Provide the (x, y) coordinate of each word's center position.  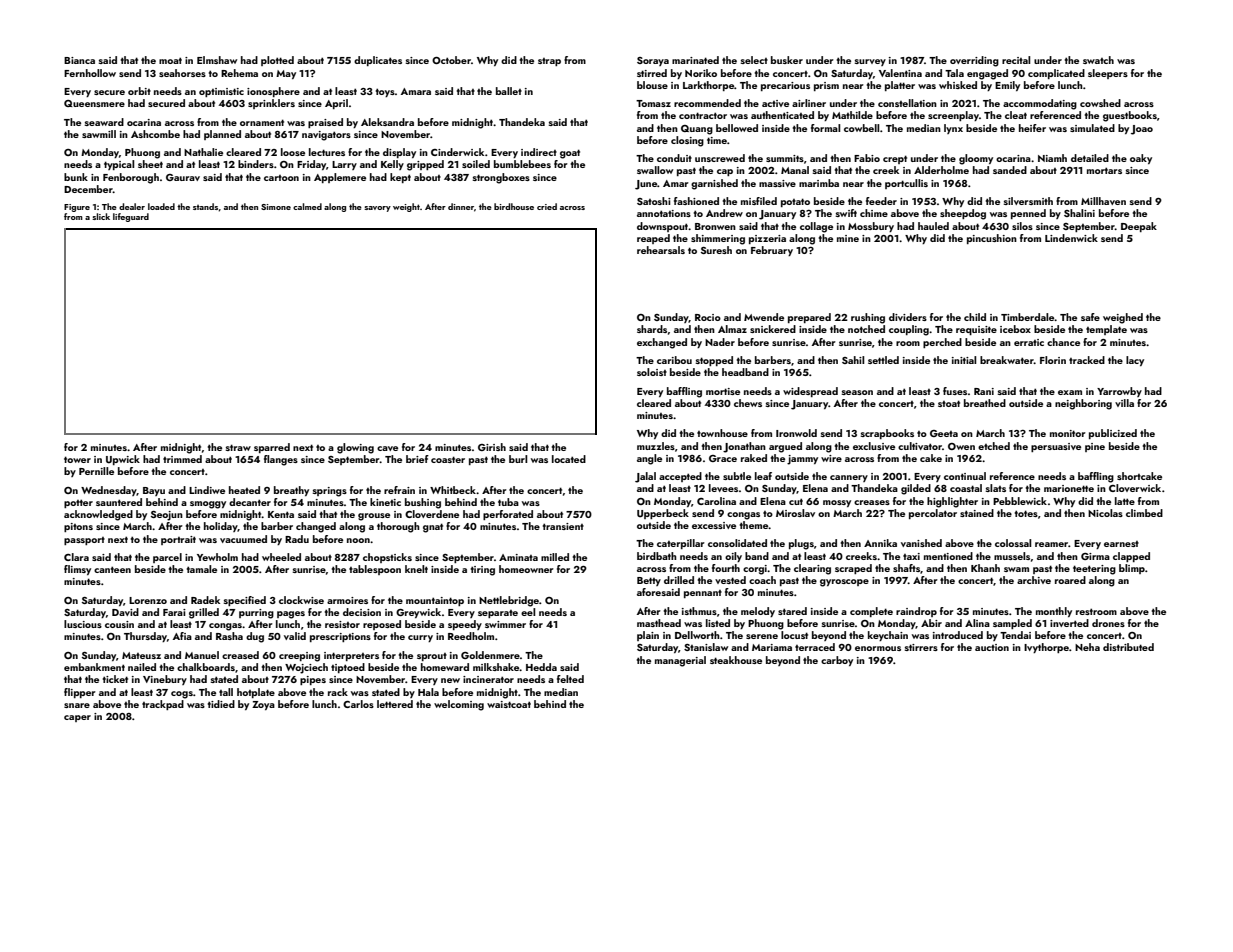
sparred (272, 448)
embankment (94, 667)
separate (498, 614)
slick (101, 216)
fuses (955, 391)
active (775, 103)
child (975, 317)
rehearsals (661, 250)
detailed (1090, 158)
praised (325, 123)
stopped (714, 361)
